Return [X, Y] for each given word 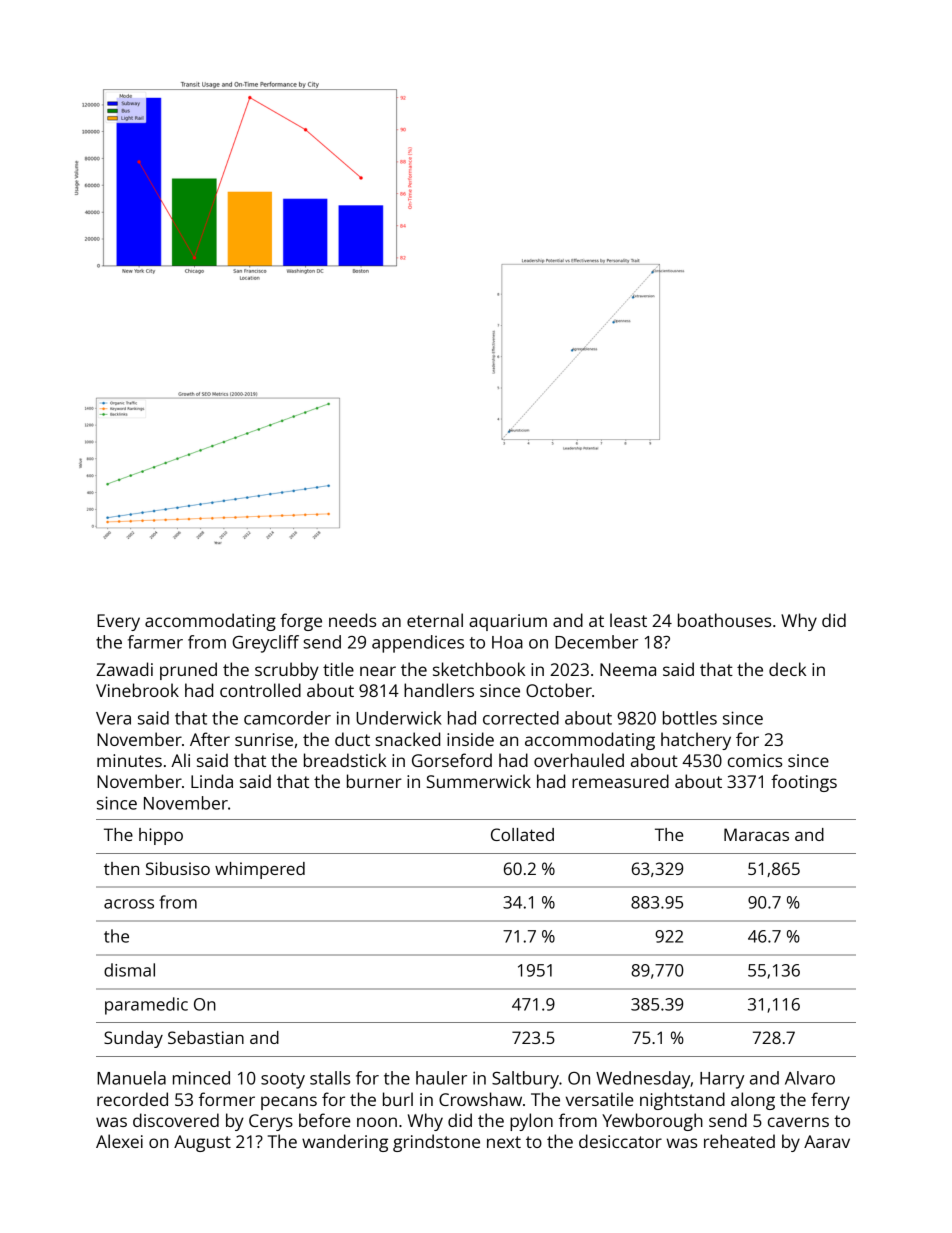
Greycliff [265, 644]
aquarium [508, 622]
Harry [722, 1080]
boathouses [724, 620]
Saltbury [525, 1080]
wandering [345, 1143]
